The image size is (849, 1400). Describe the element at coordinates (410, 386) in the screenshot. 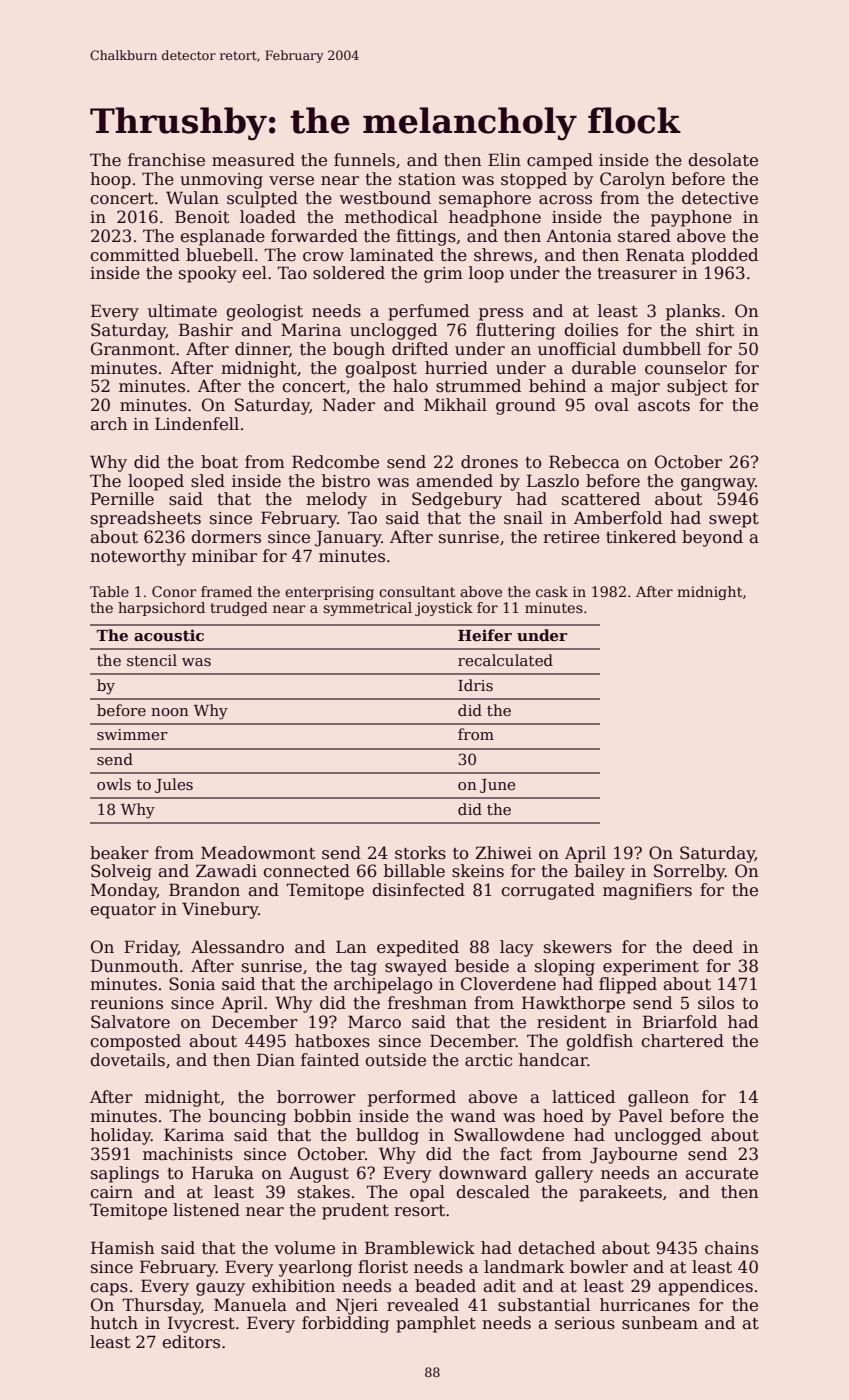

I see `halo` at that location.
